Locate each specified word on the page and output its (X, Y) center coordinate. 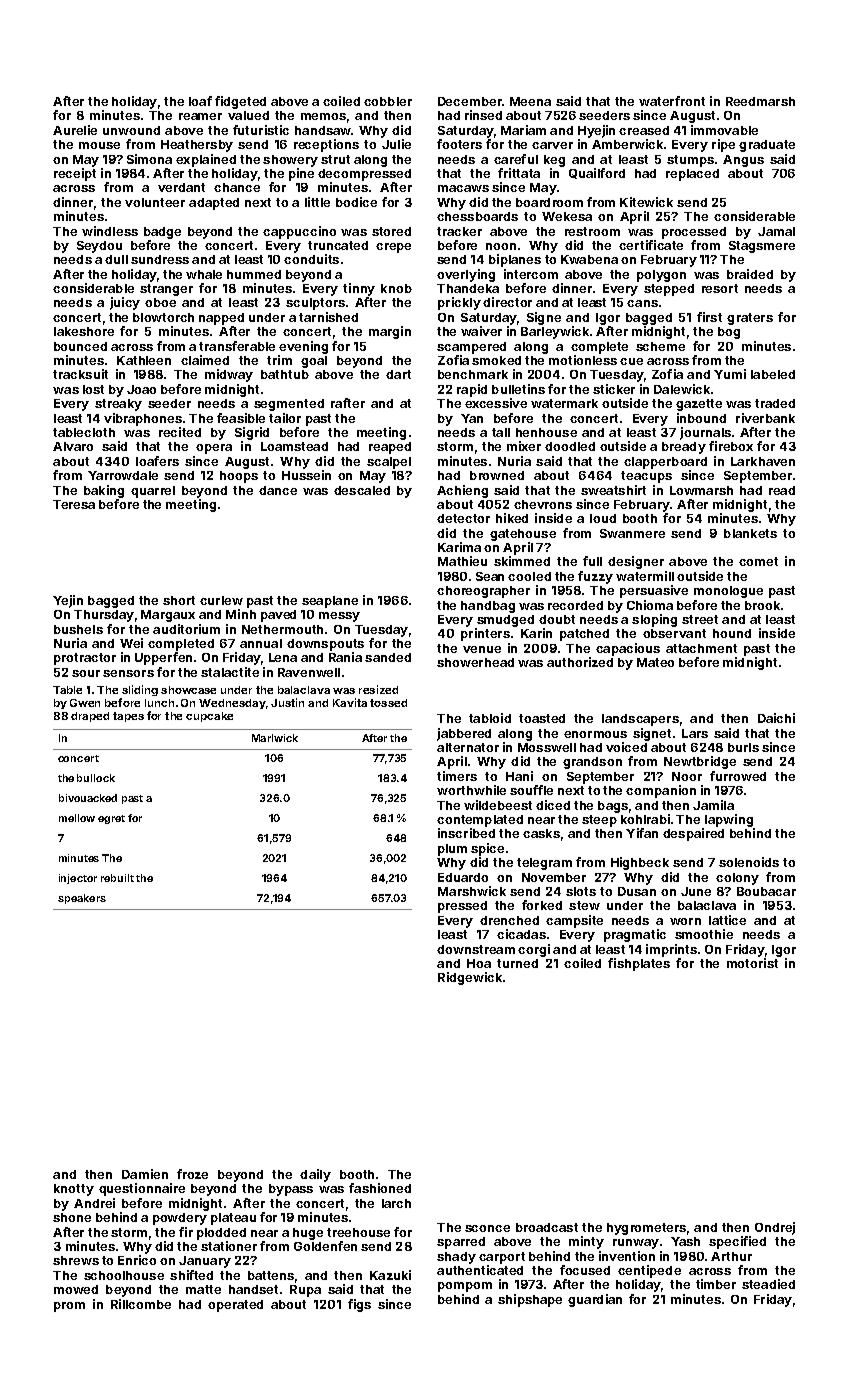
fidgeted (240, 102)
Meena (530, 101)
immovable (724, 130)
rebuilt (117, 878)
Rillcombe (141, 1304)
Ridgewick (470, 978)
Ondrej (775, 1228)
